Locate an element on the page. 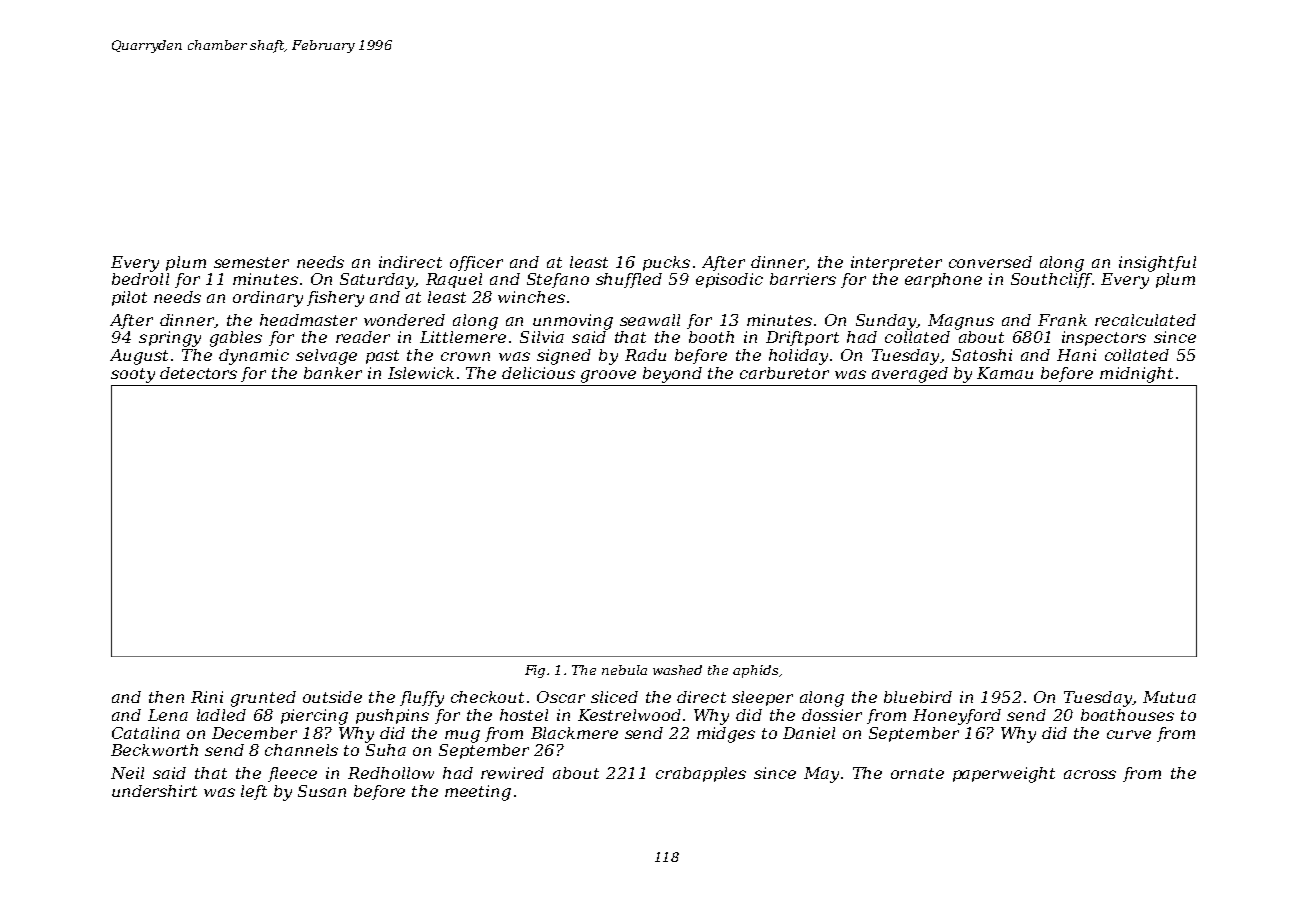  then is located at coordinates (166, 697).
